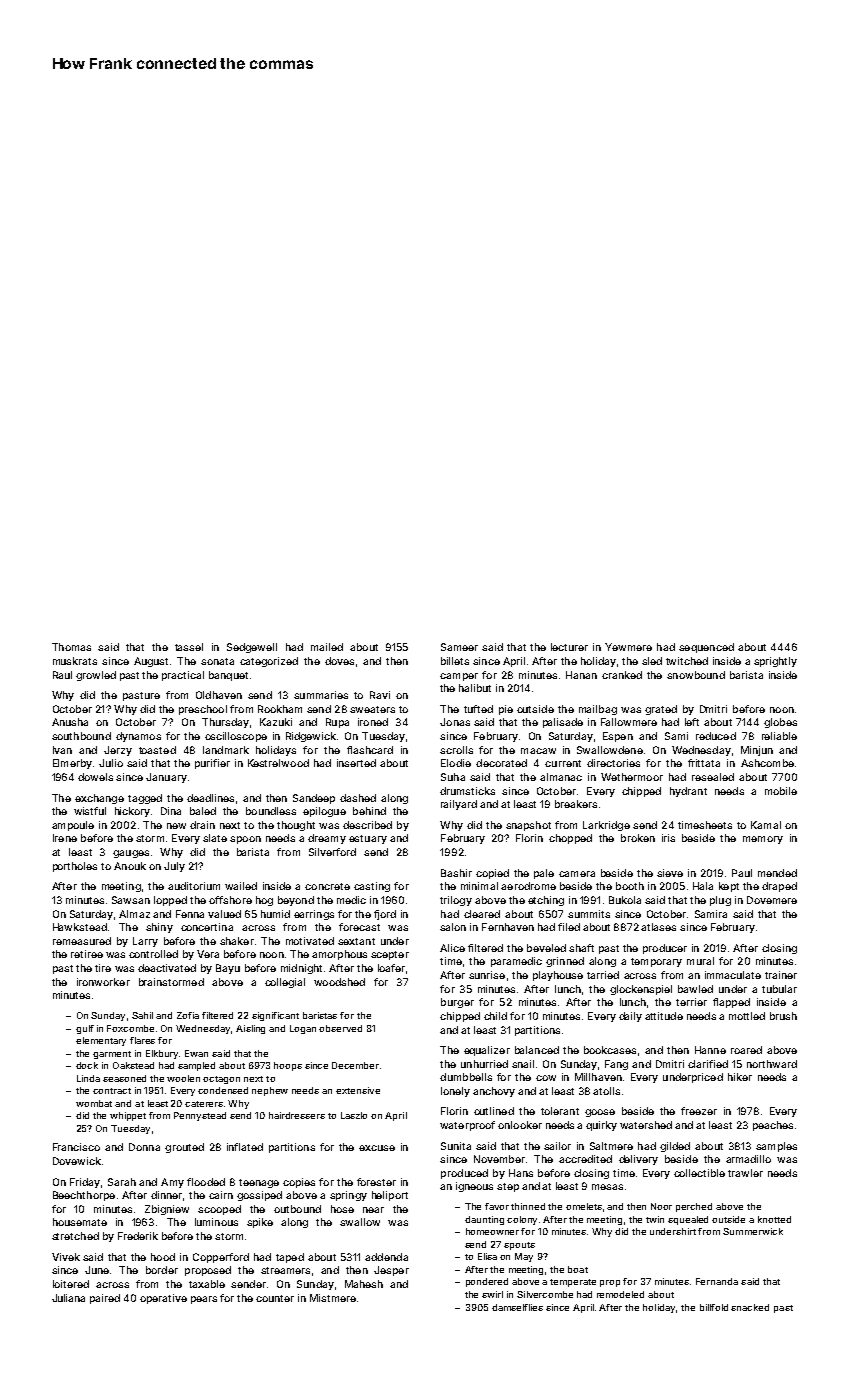 This screenshot has height=1400, width=849. I want to click on squealed, so click(688, 1220).
